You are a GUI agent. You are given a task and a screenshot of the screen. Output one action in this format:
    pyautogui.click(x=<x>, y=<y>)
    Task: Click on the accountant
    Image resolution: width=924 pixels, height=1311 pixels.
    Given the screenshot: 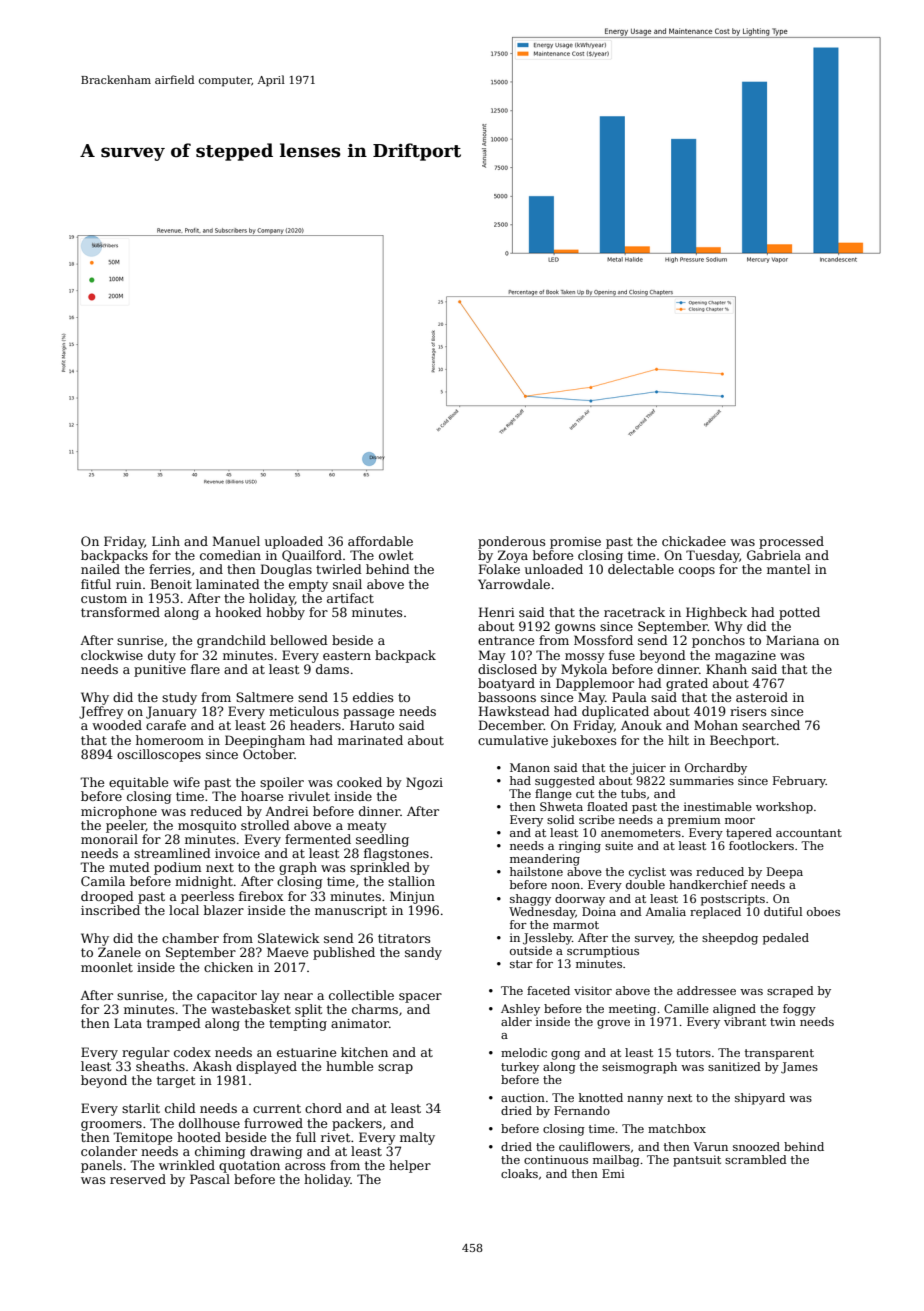 What is the action you would take?
    pyautogui.click(x=809, y=833)
